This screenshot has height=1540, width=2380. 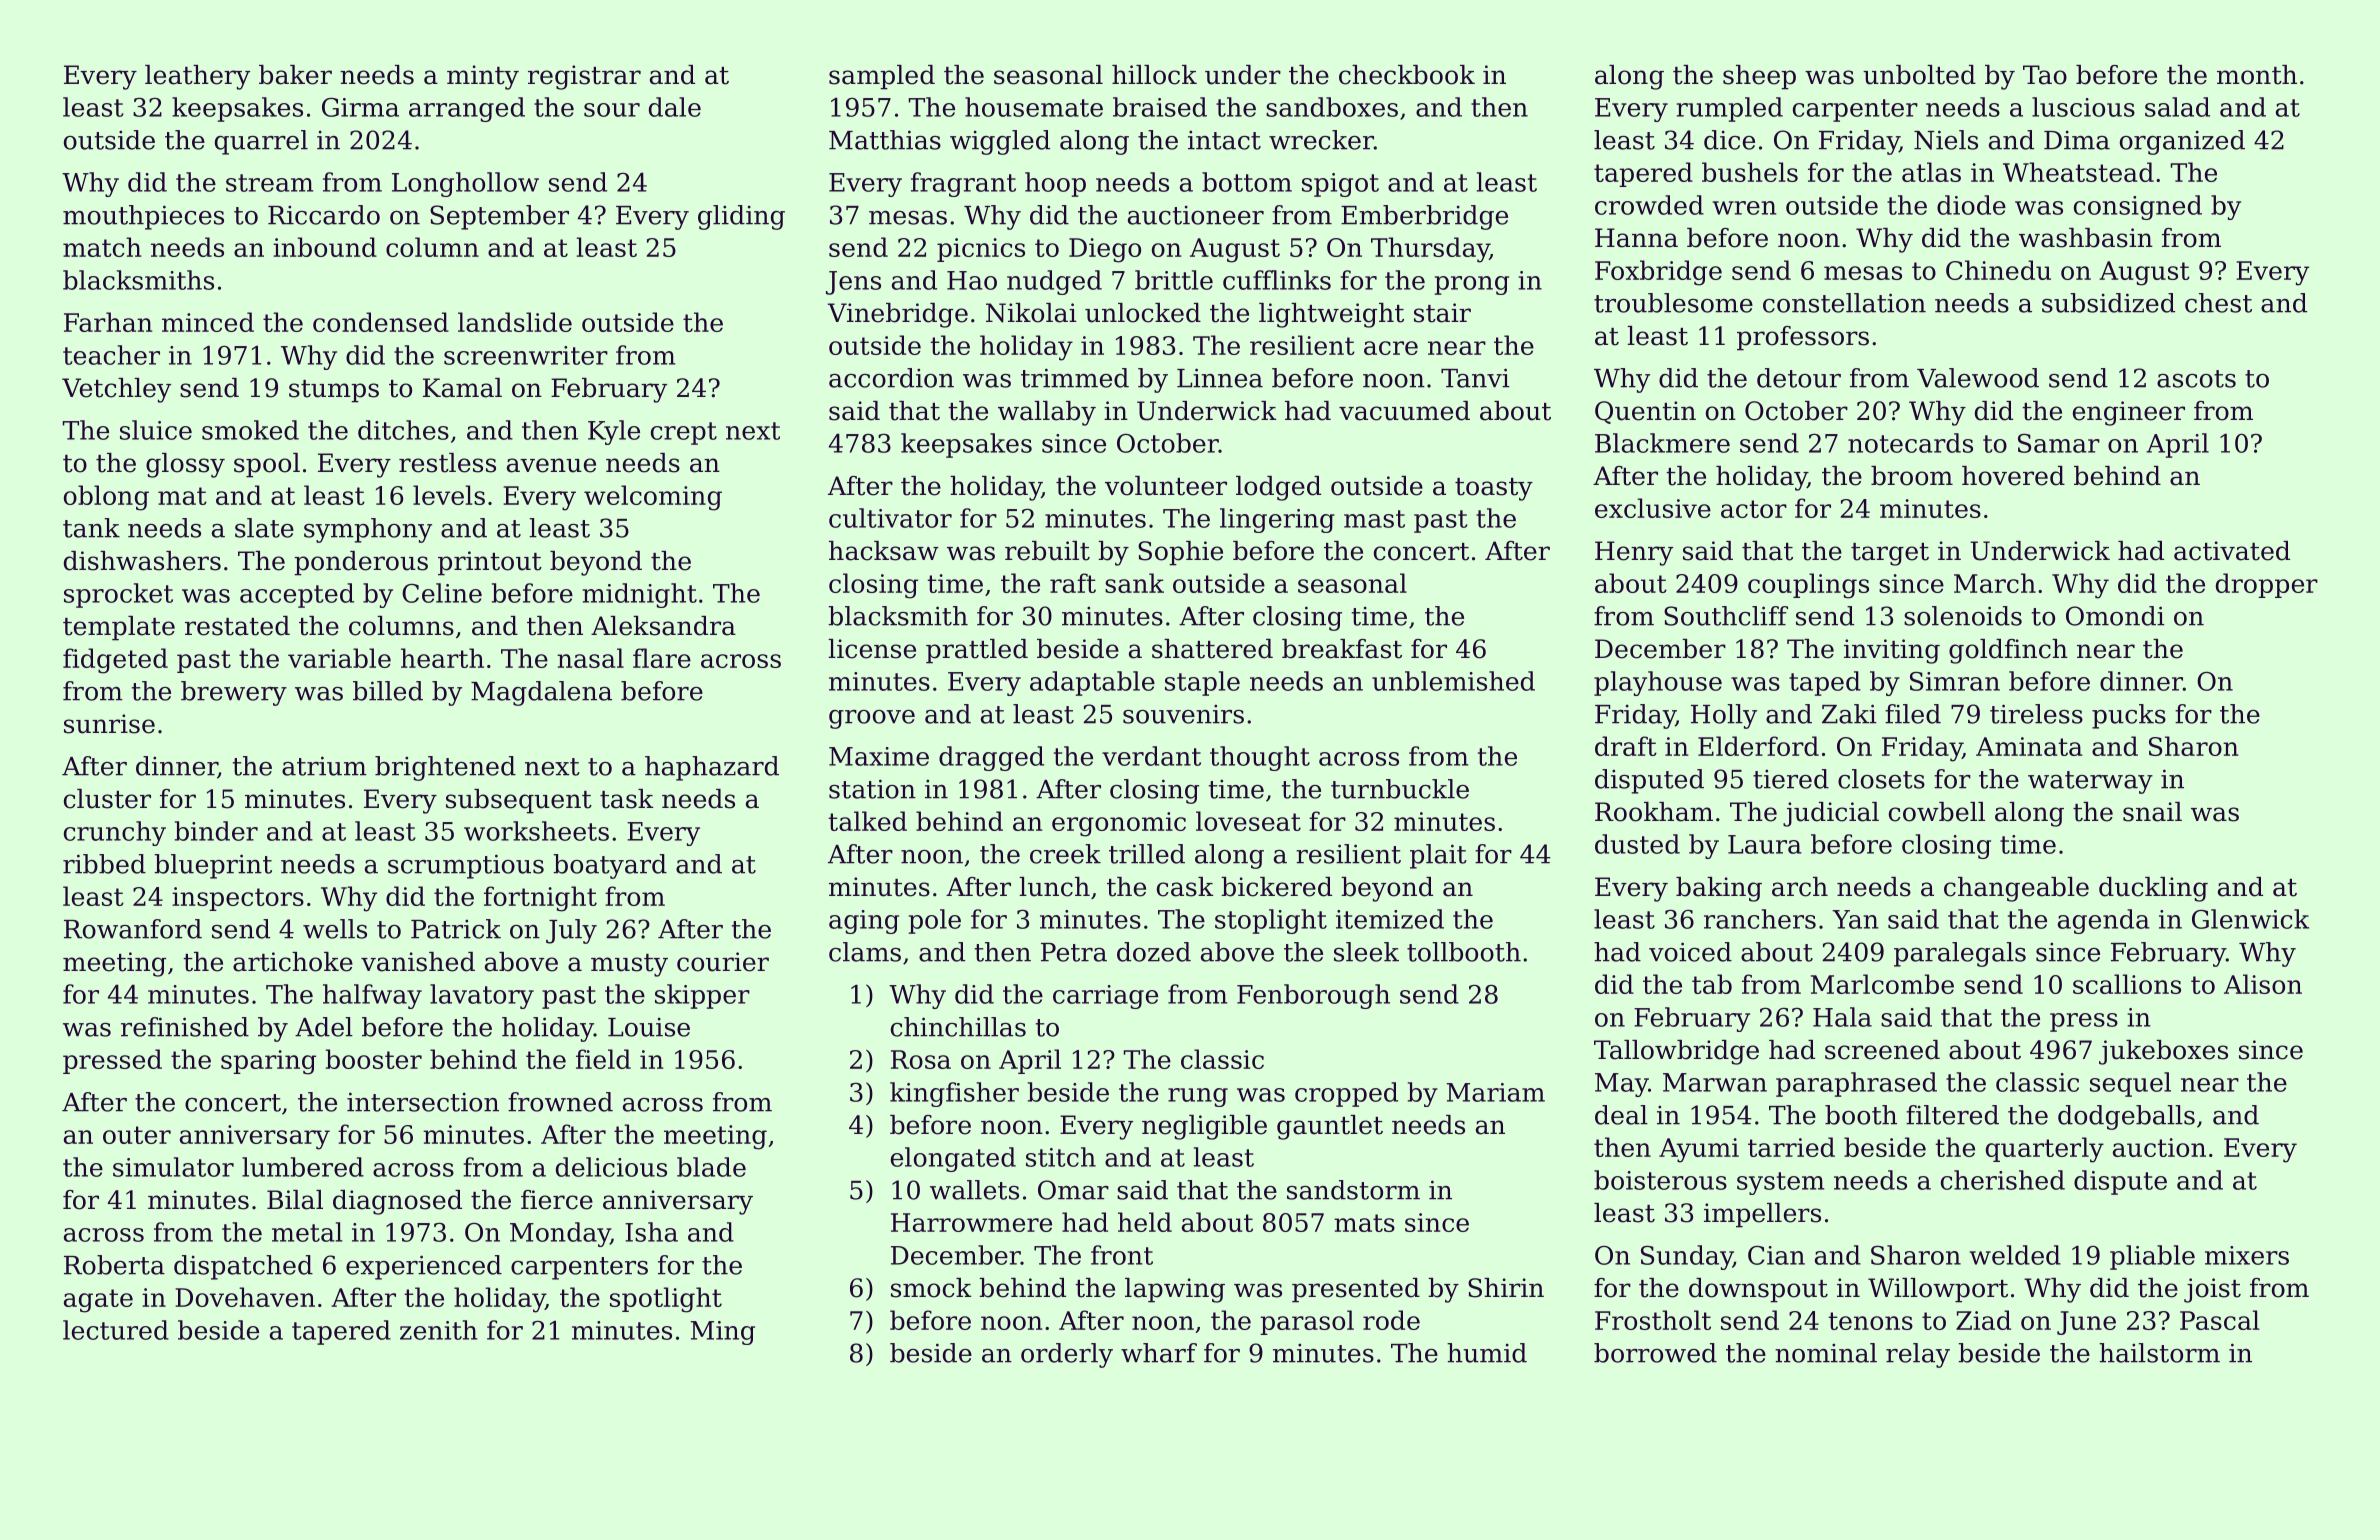 I want to click on zenith, so click(x=439, y=1330).
